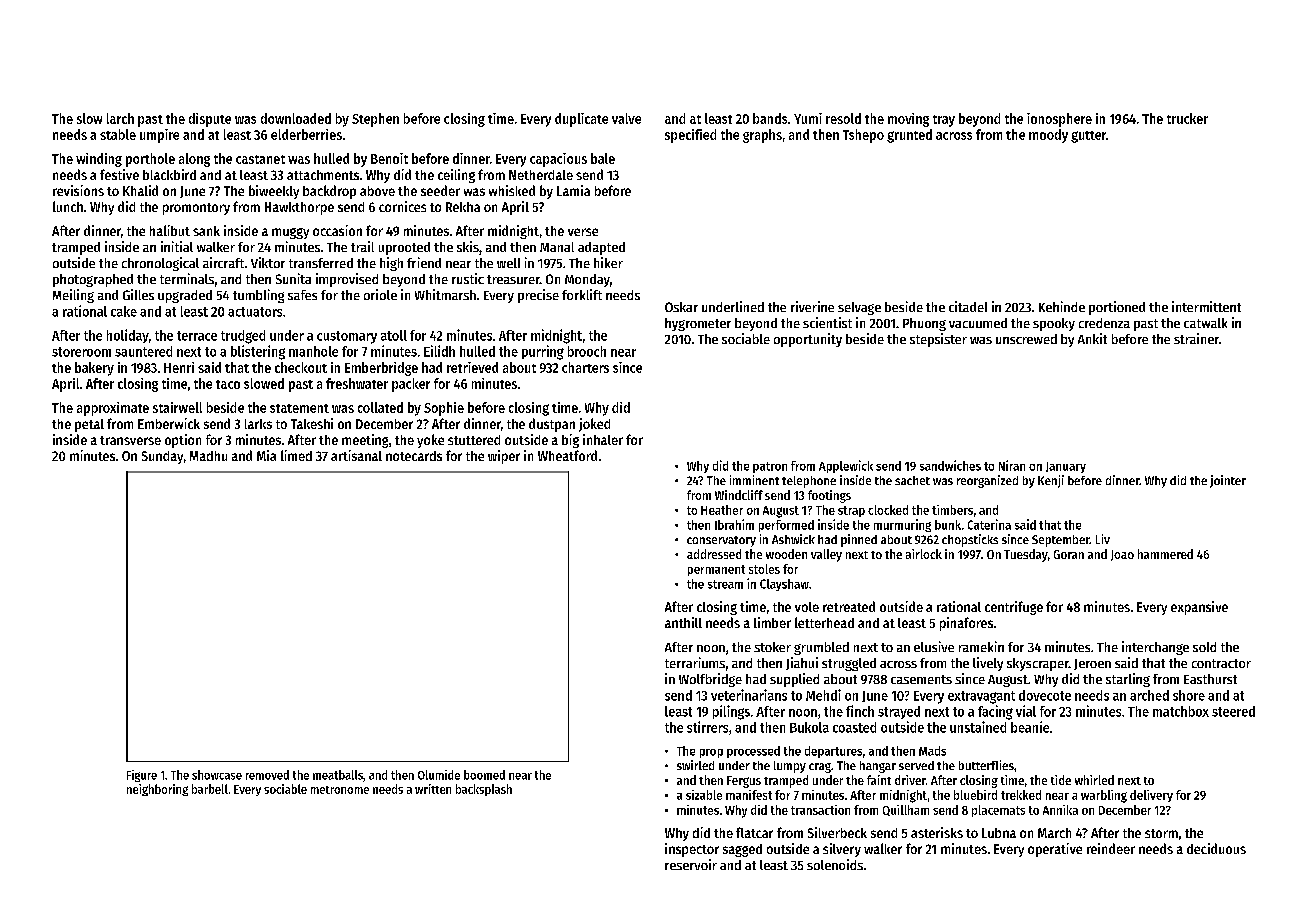  What do you see at coordinates (908, 120) in the screenshot?
I see `moving` at bounding box center [908, 120].
